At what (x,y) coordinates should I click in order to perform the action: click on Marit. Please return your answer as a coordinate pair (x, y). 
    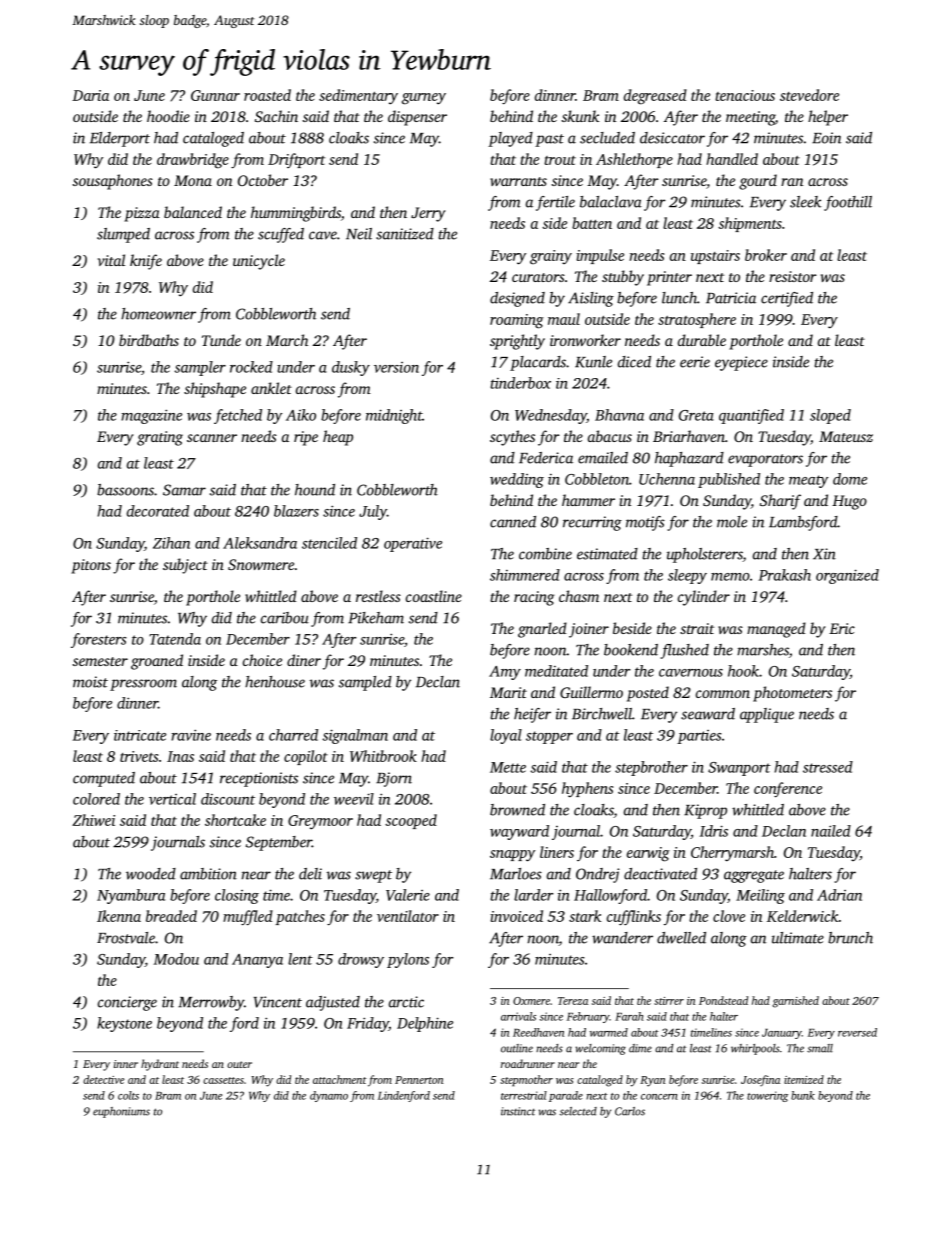
    Looking at the image, I should click on (508, 692).
